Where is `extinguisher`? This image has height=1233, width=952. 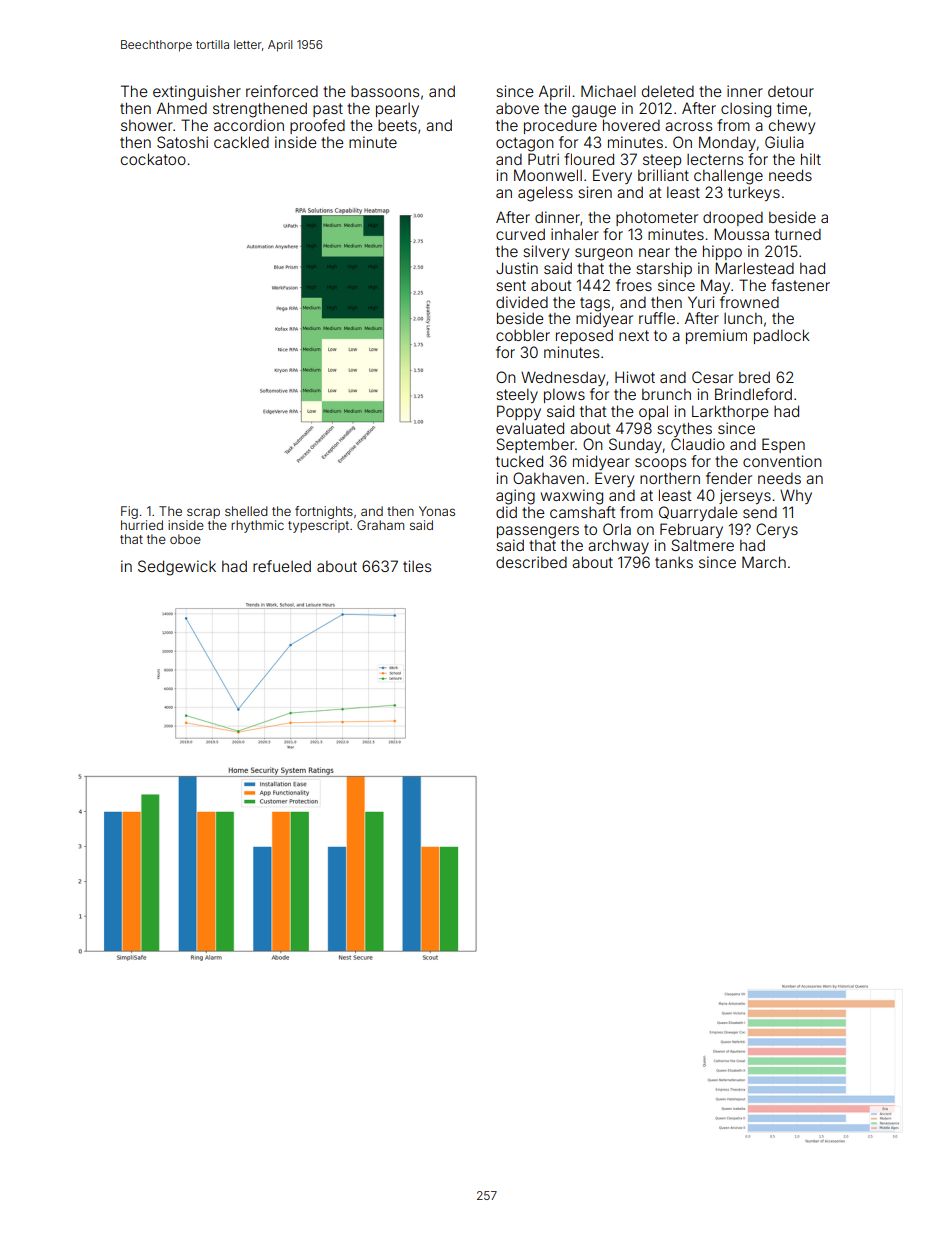 extinguisher is located at coordinates (197, 93).
